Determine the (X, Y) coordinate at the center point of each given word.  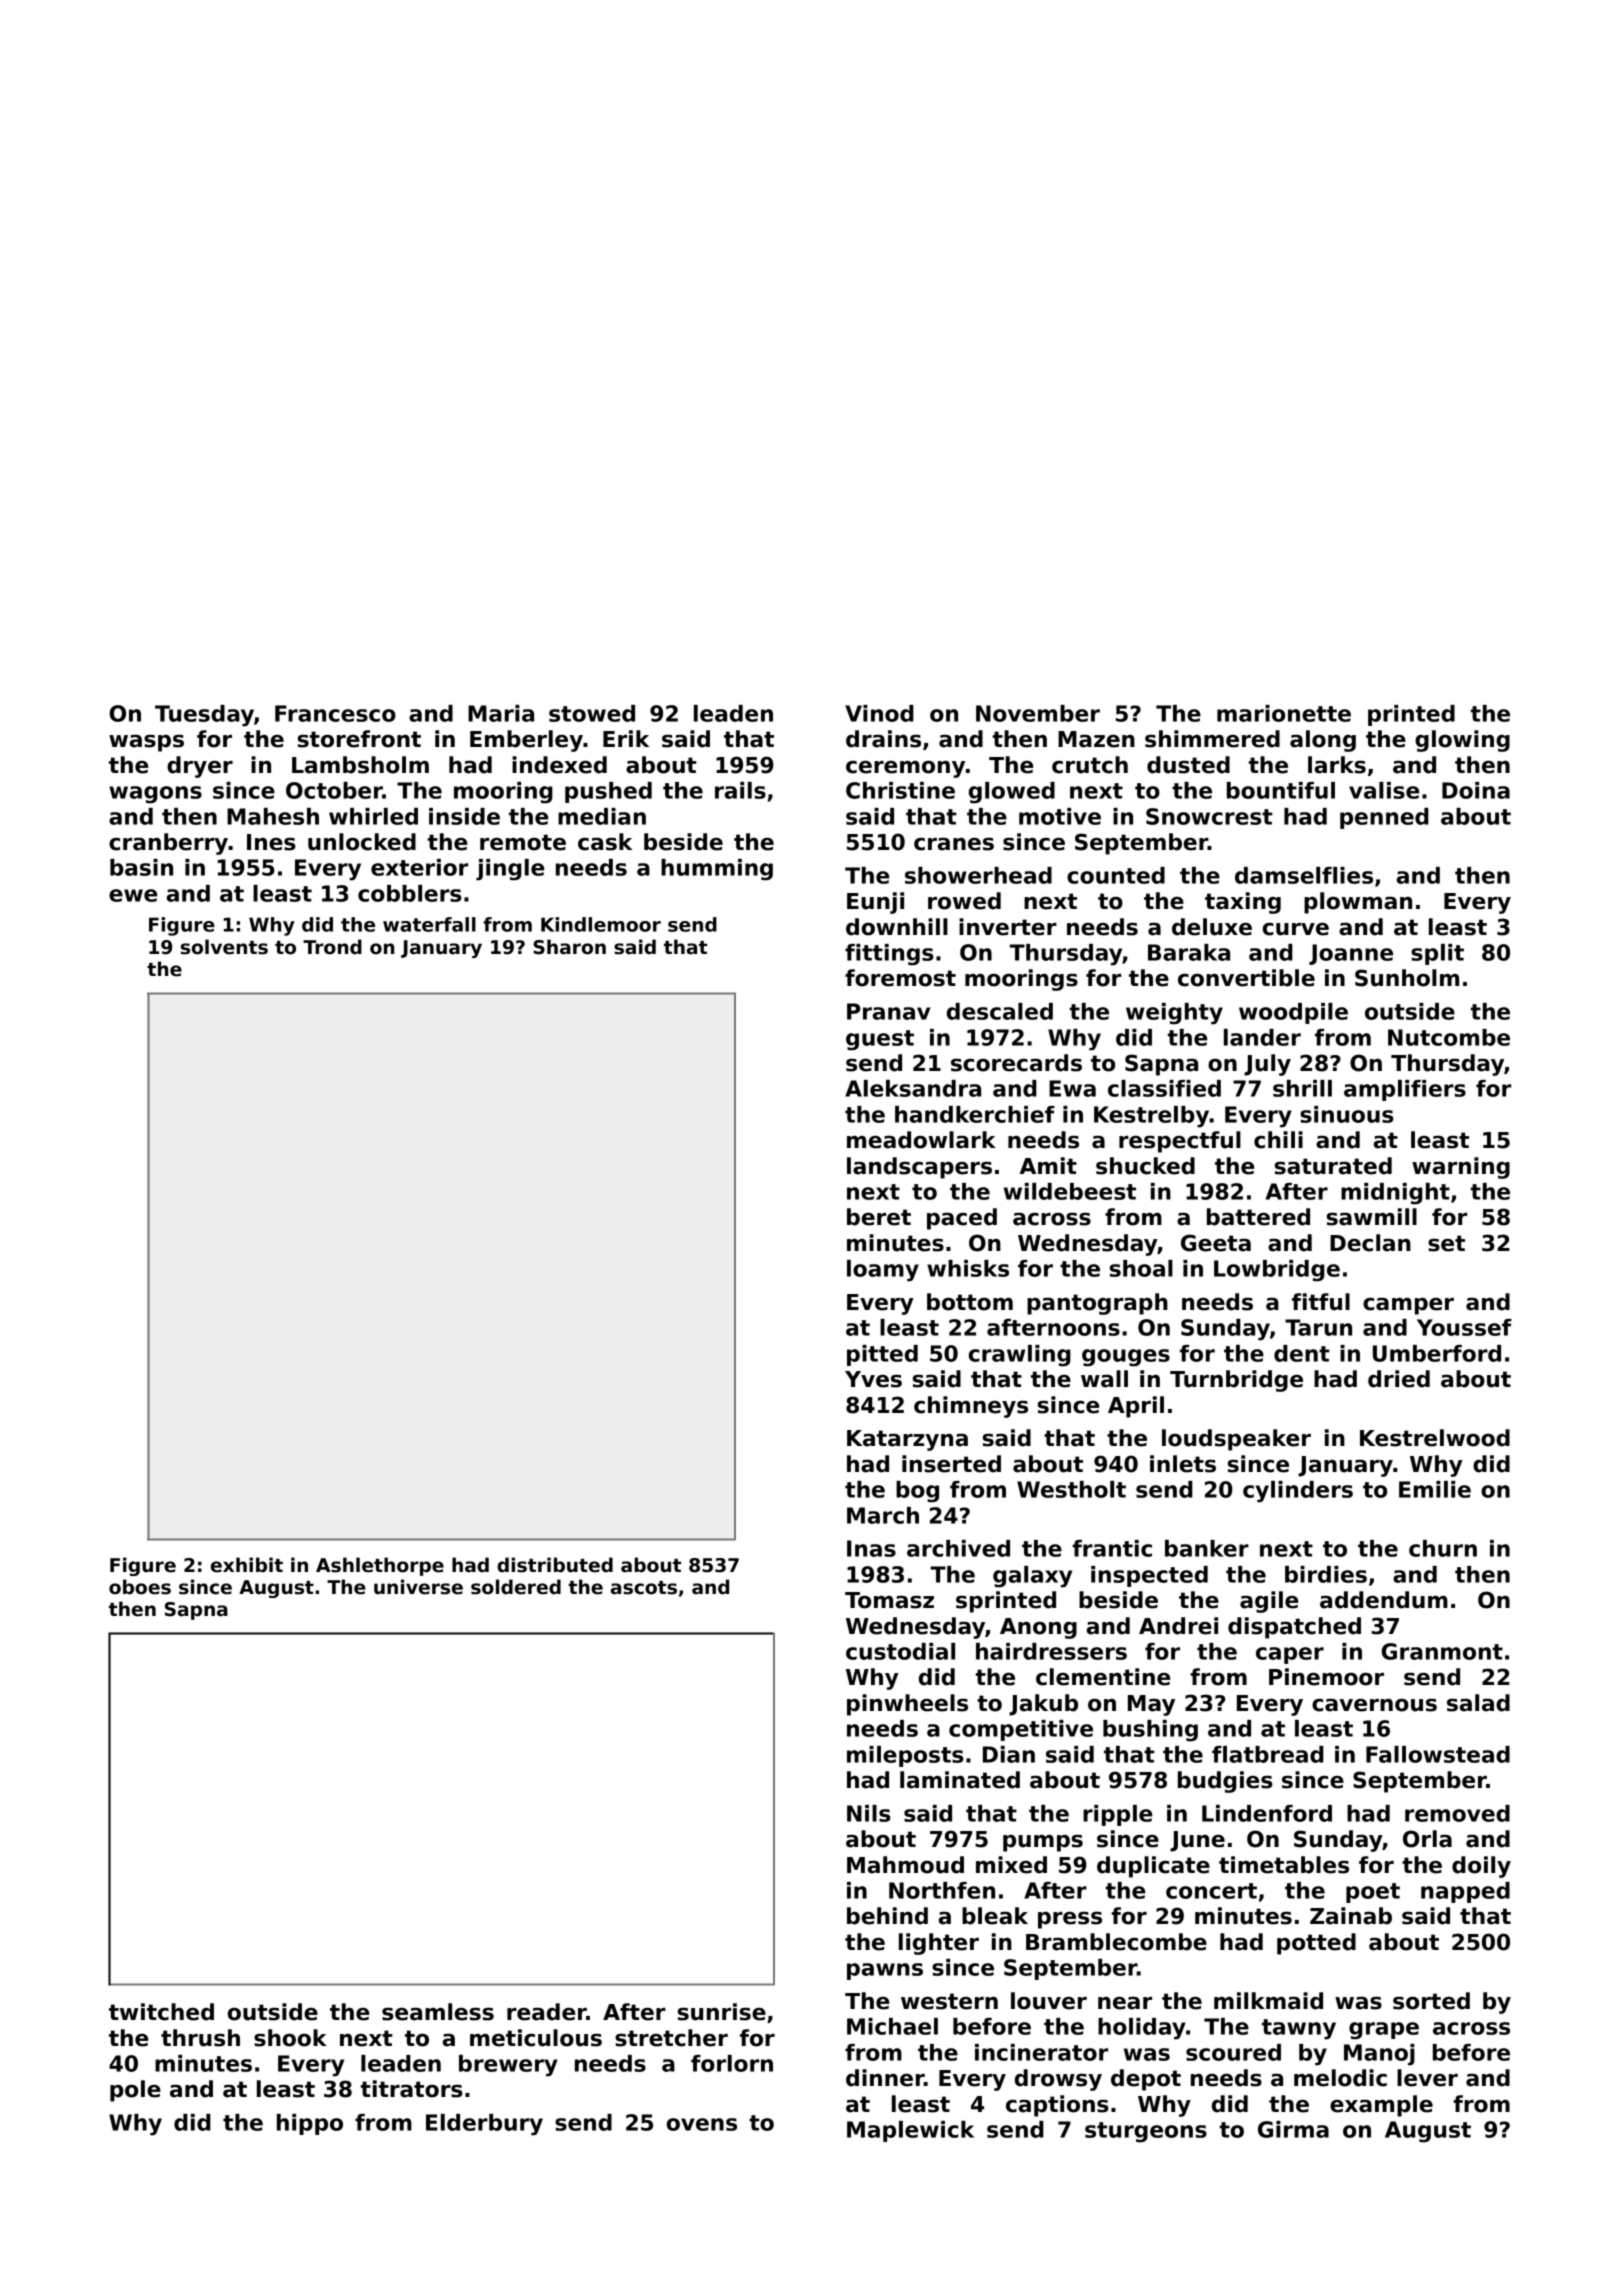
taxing (1243, 903)
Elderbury (484, 2125)
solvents (224, 947)
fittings (889, 955)
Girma (1293, 2129)
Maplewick (910, 2131)
